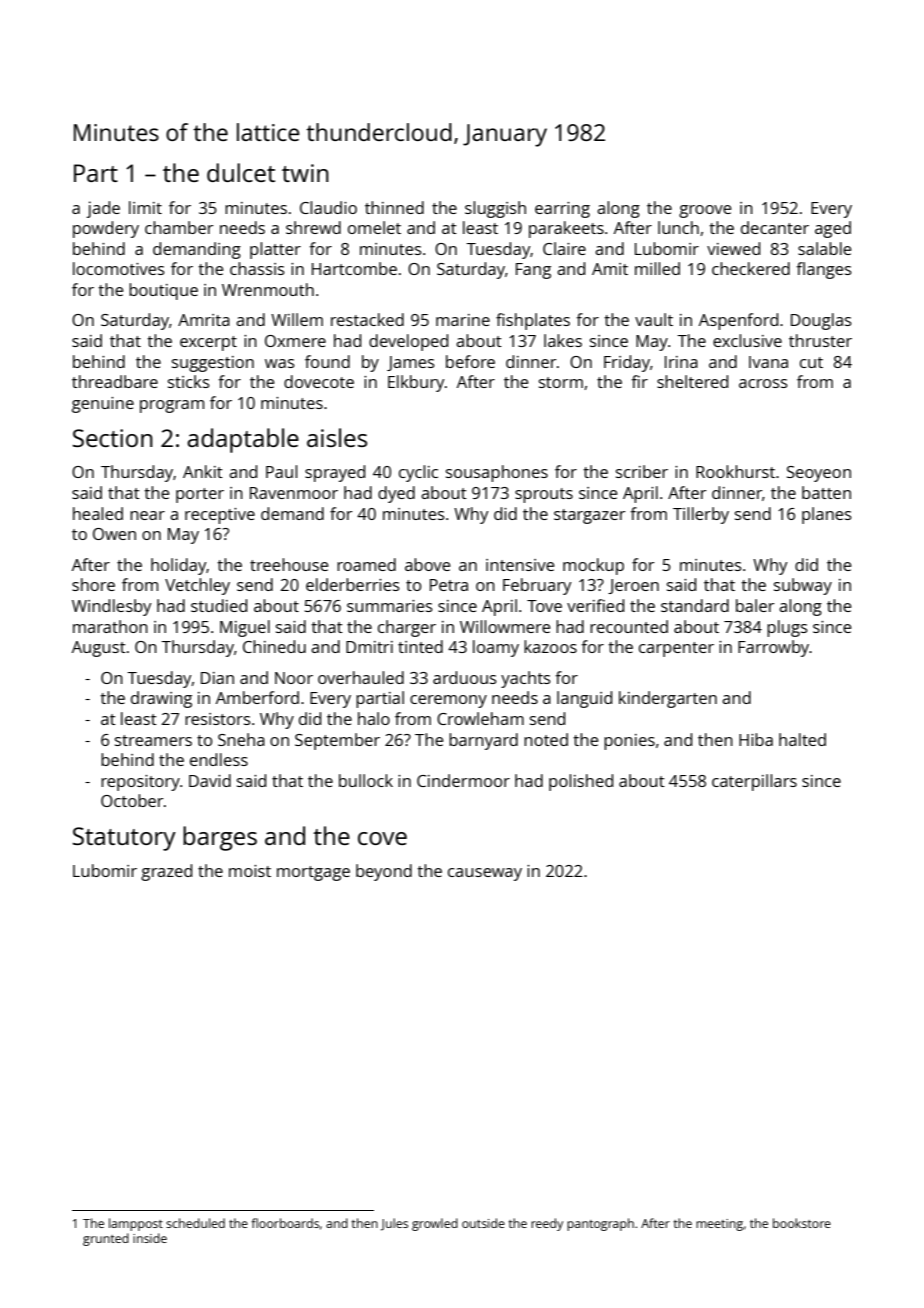 This screenshot has width=924, height=1308. What do you see at coordinates (833, 229) in the screenshot?
I see `aged` at bounding box center [833, 229].
